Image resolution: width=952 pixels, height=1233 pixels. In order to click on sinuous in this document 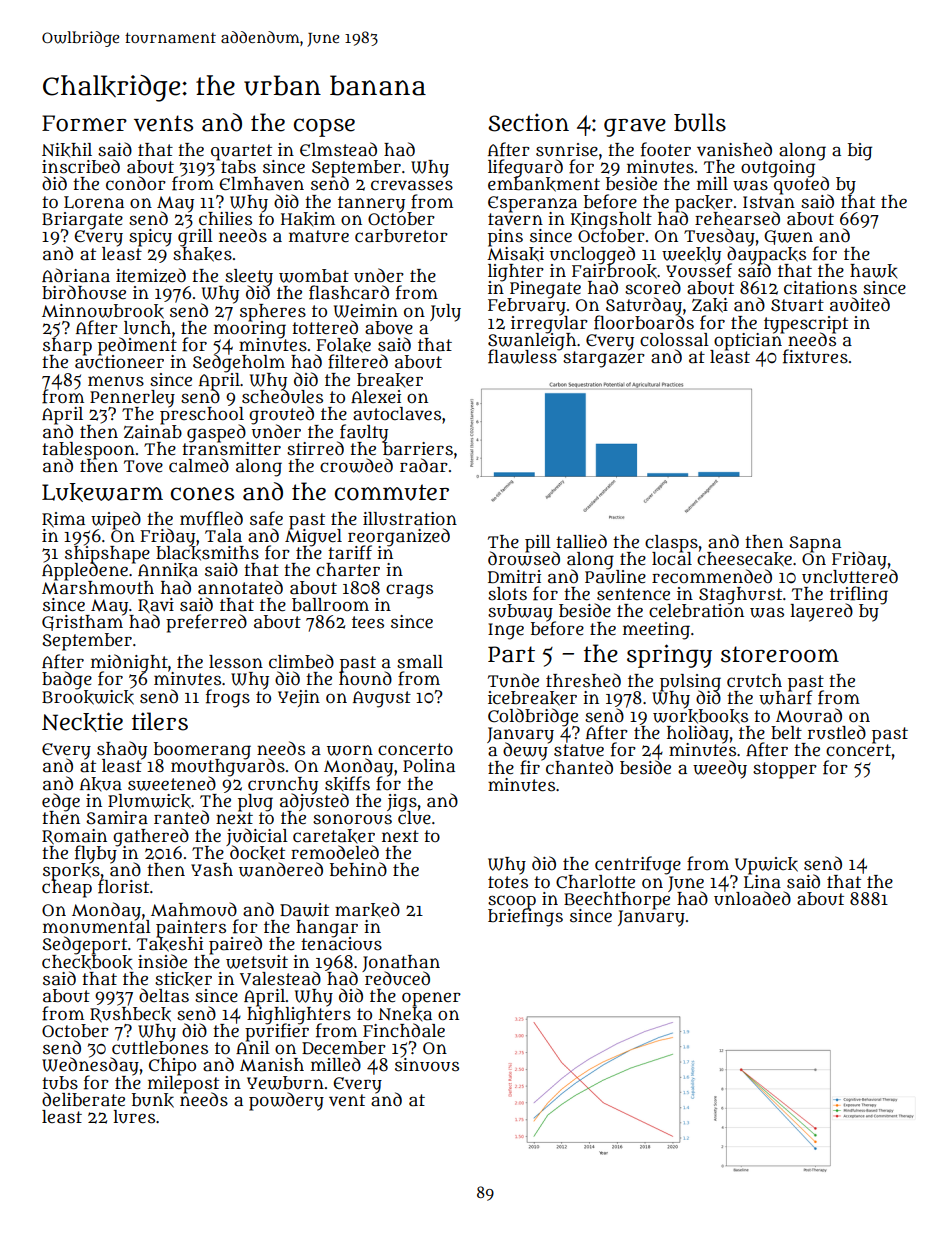, I will do `click(427, 1065)`.
